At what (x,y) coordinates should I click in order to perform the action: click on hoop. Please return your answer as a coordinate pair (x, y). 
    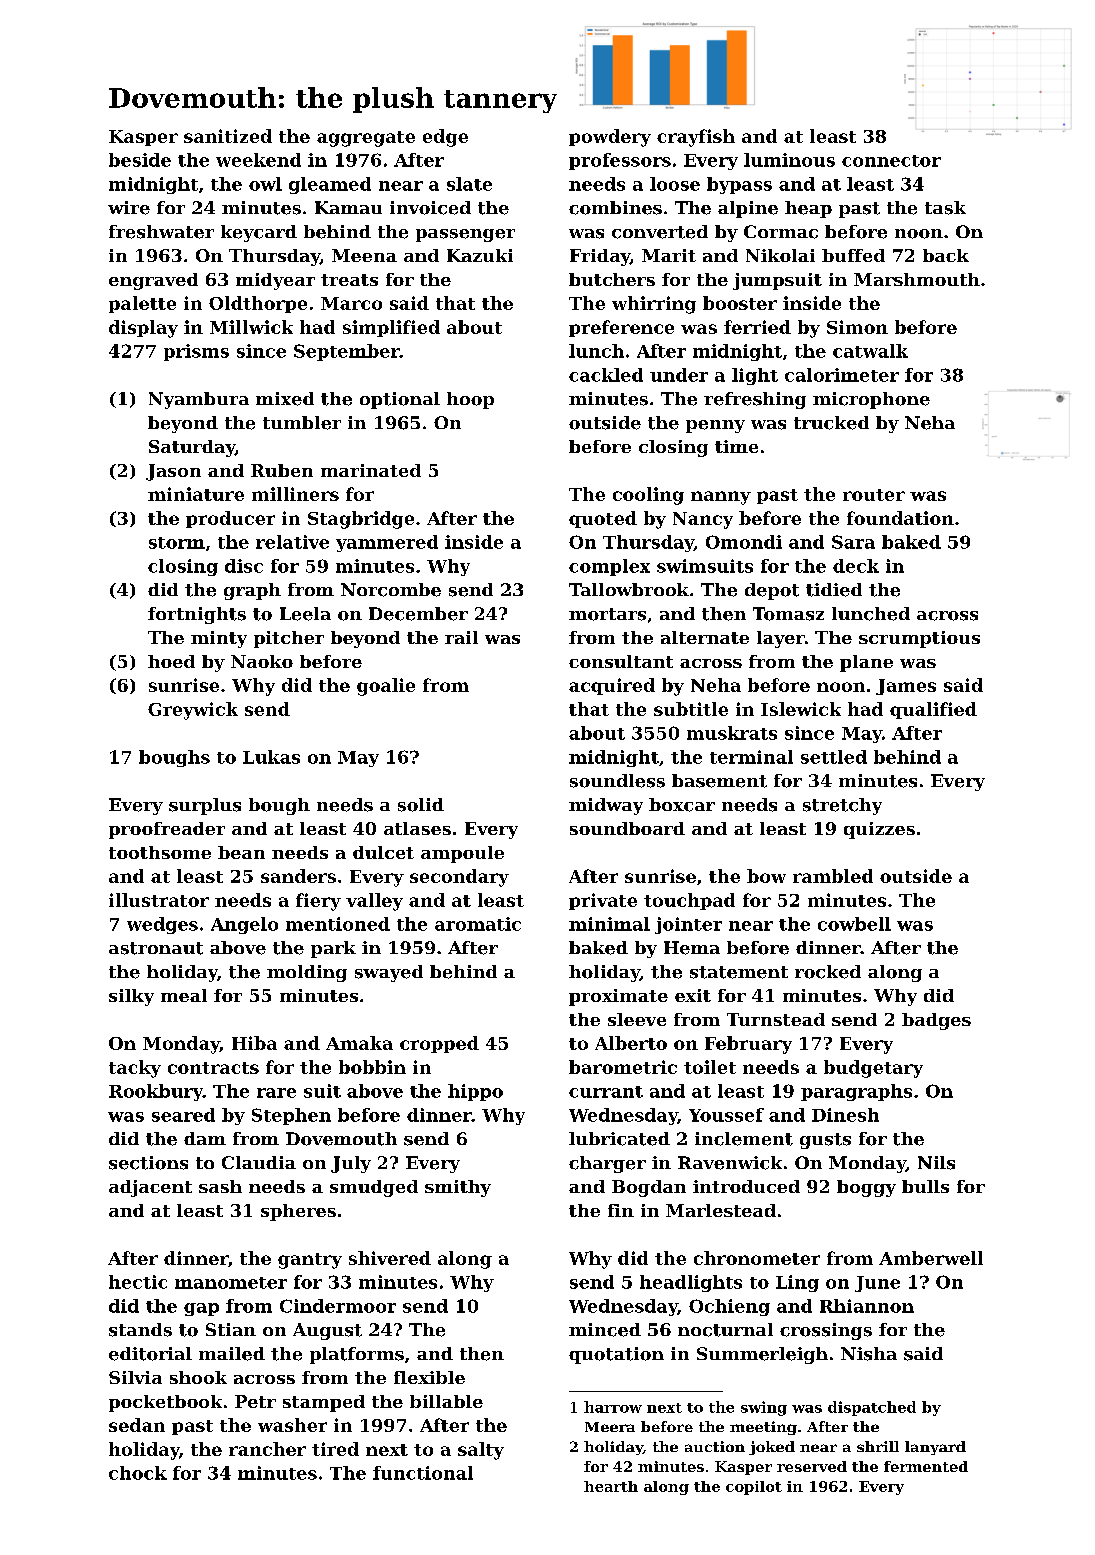
    Looking at the image, I should click on (470, 400).
